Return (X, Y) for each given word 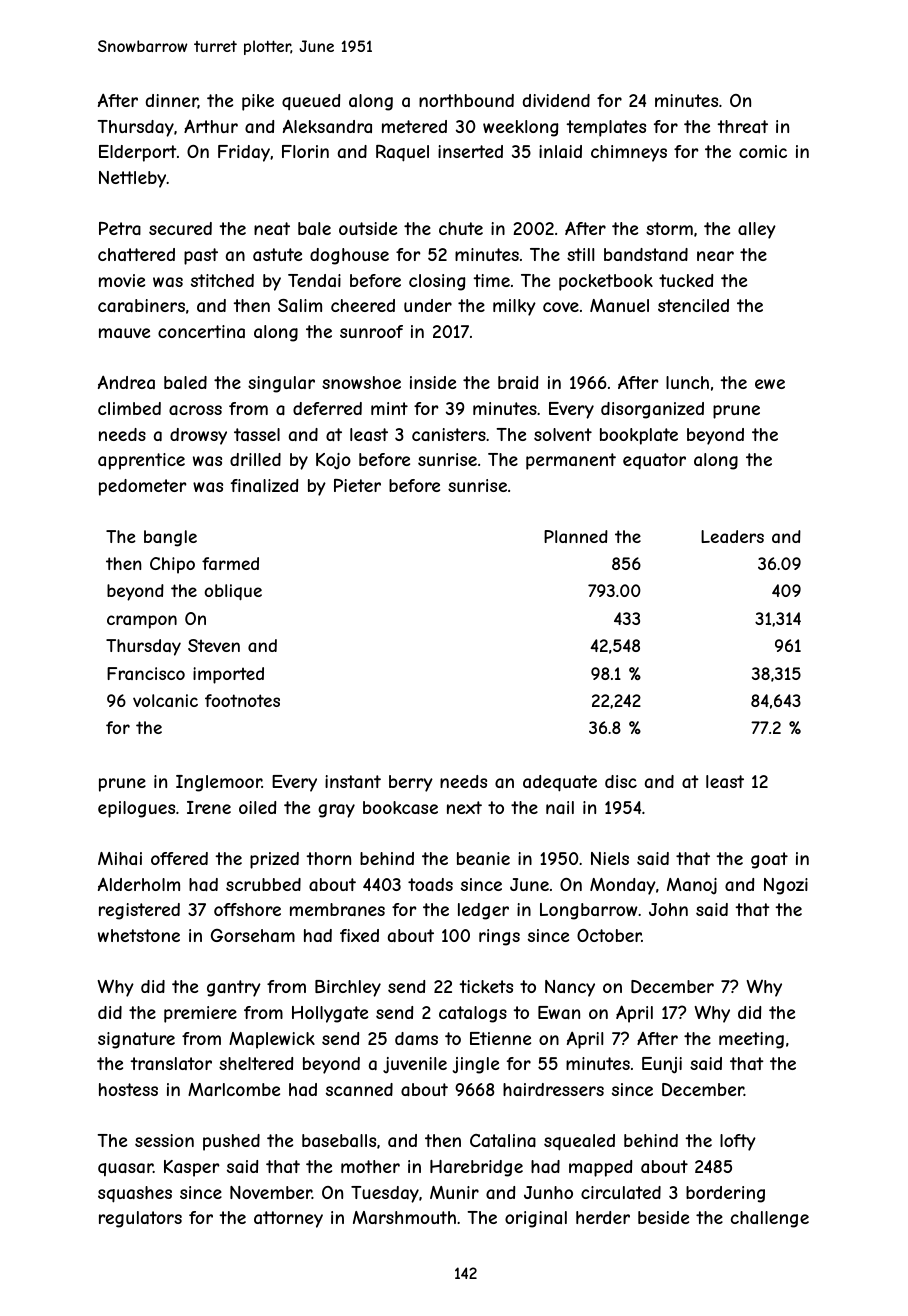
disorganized (652, 410)
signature (136, 1040)
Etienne (500, 1038)
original (536, 1219)
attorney (288, 1219)
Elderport (138, 153)
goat (769, 860)
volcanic (165, 700)
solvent (563, 434)
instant (353, 781)
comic (763, 151)
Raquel (402, 153)
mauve (124, 333)
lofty (738, 1142)
